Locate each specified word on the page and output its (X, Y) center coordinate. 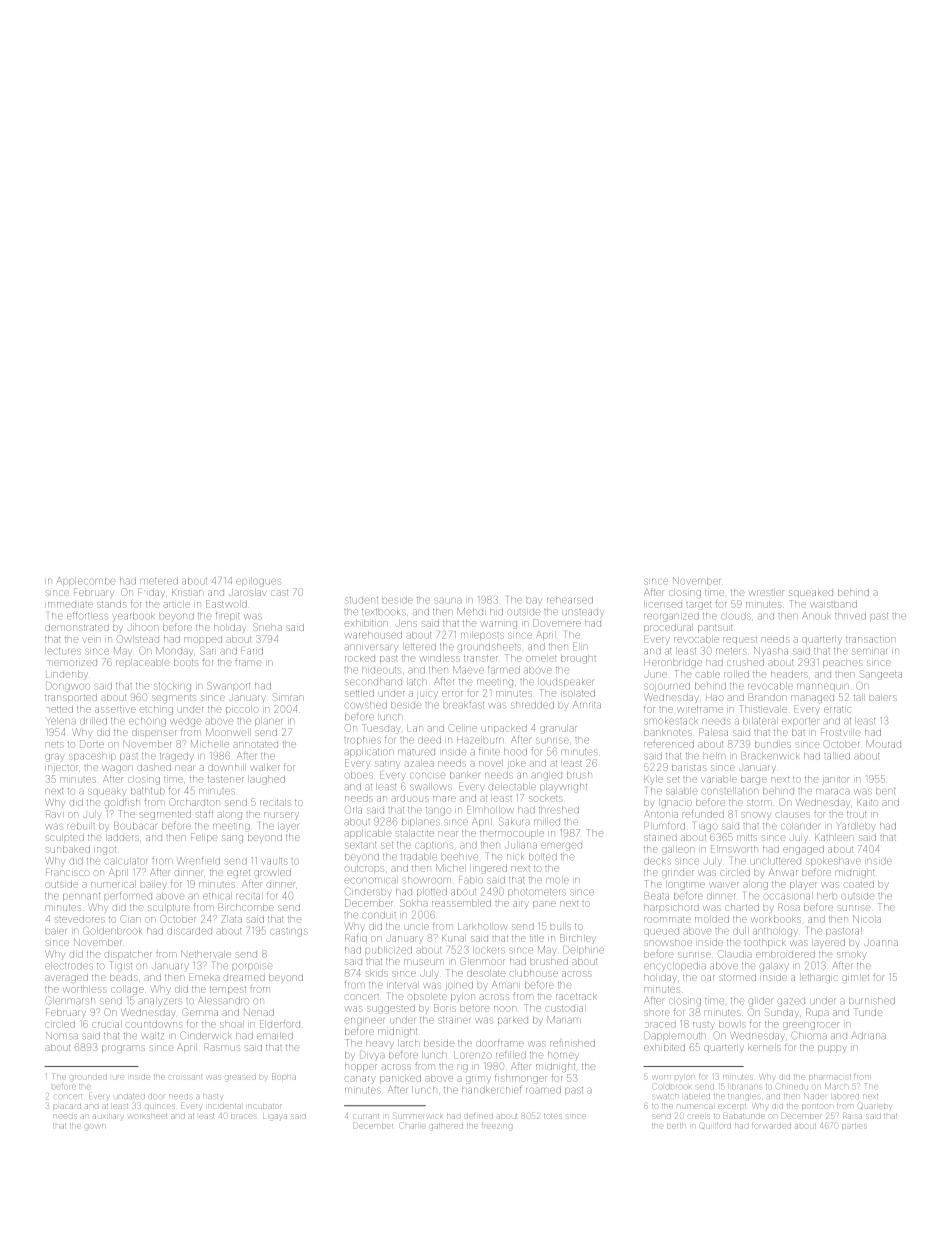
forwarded (771, 1126)
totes (553, 1116)
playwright (563, 788)
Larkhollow (482, 926)
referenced (669, 744)
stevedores (78, 919)
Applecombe (86, 581)
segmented (165, 815)
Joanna (881, 943)
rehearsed (570, 600)
